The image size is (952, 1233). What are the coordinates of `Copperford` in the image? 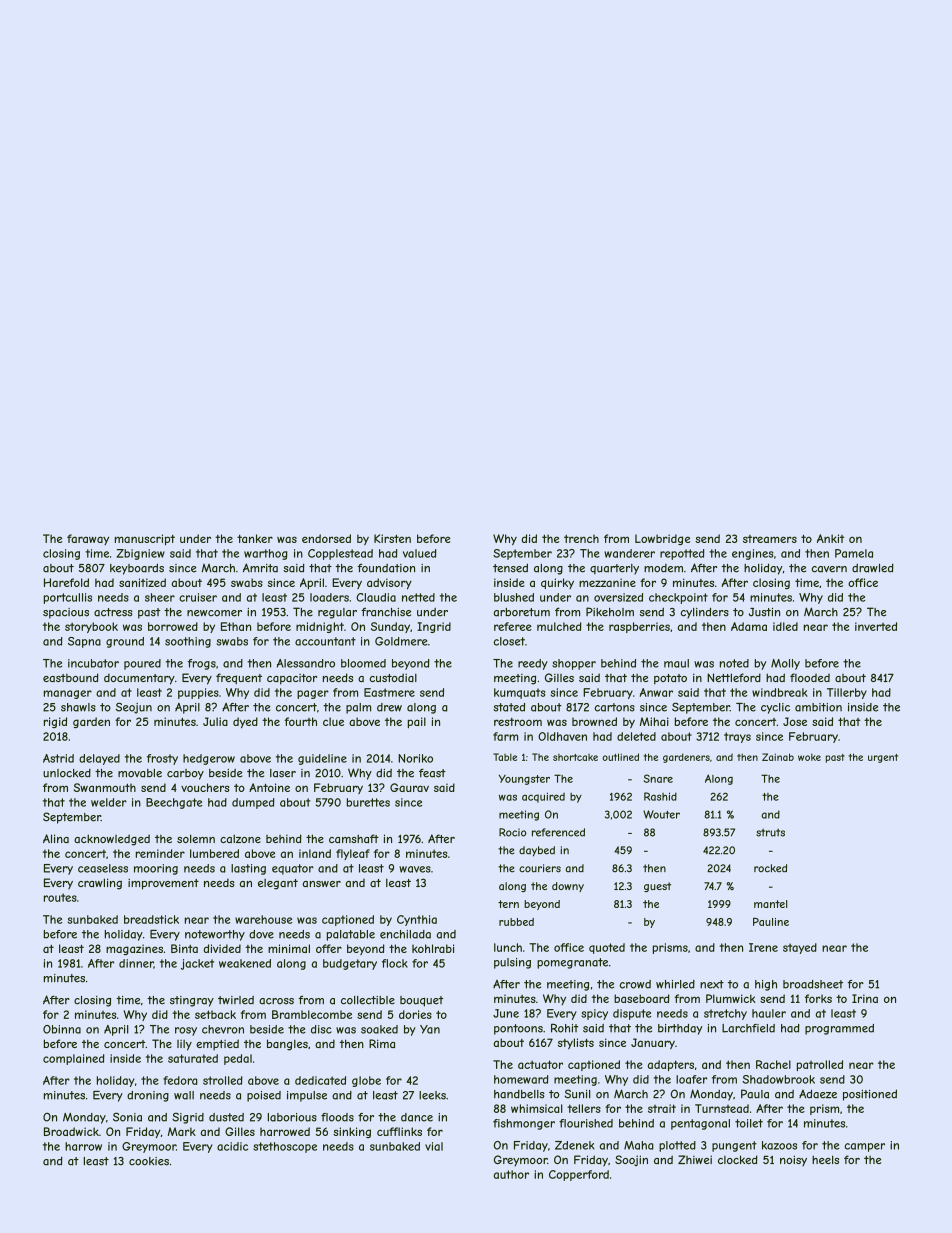 It's located at (579, 1175).
